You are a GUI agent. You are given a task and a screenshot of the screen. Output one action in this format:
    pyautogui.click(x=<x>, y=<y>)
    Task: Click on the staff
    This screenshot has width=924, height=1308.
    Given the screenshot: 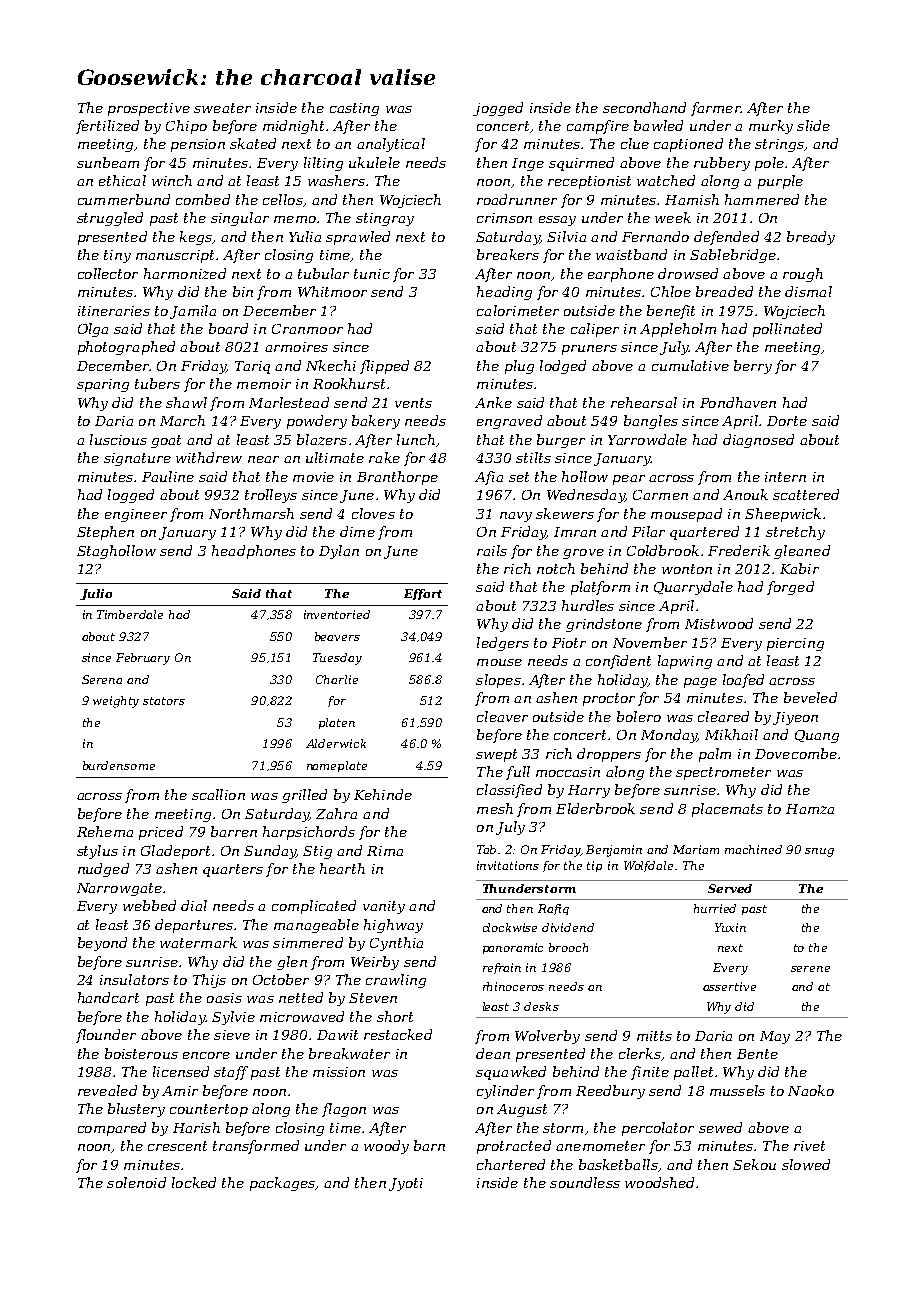 What is the action you would take?
    pyautogui.click(x=231, y=1073)
